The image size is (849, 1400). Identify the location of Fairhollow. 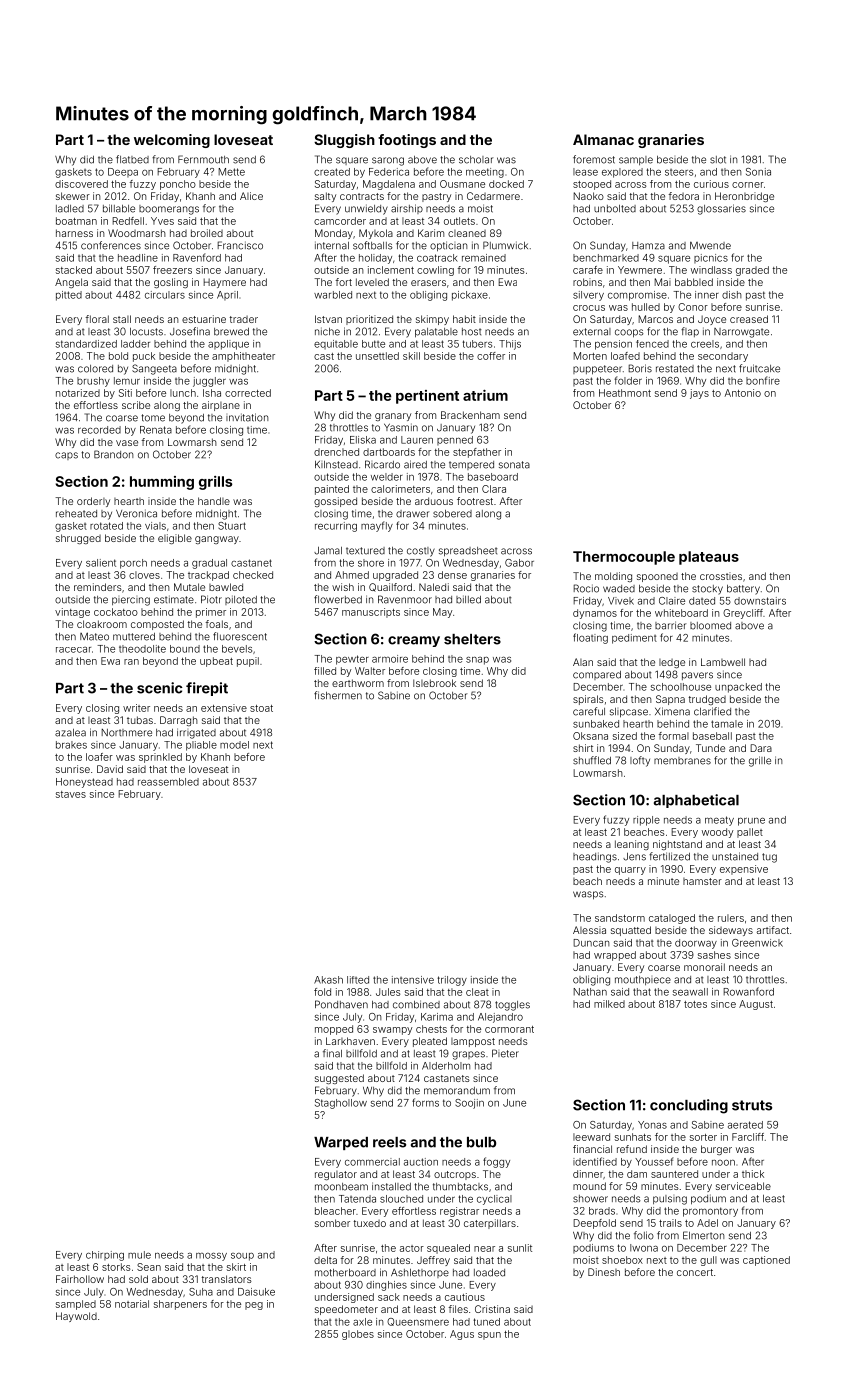
(80, 1279).
